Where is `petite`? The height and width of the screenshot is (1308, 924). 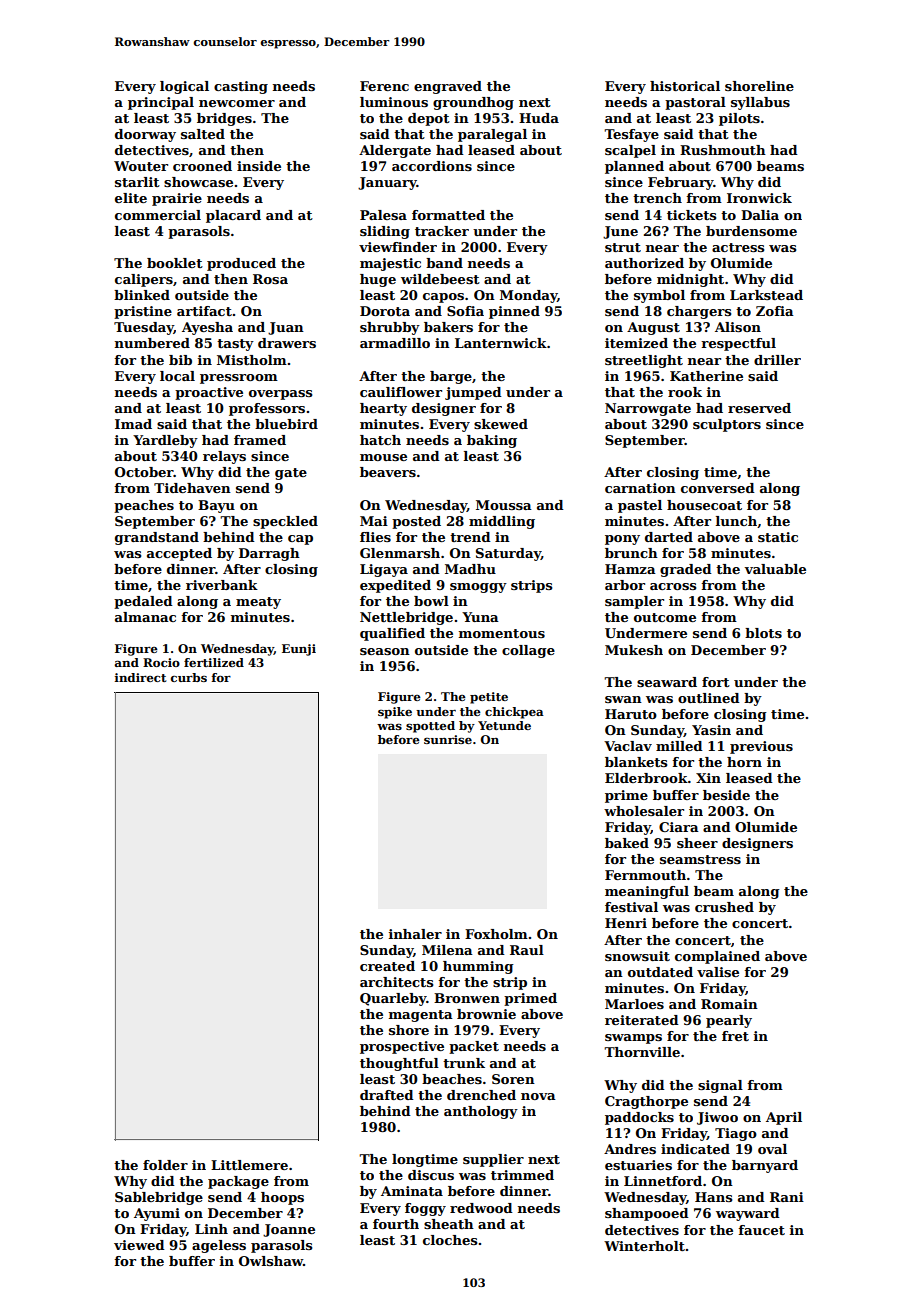 petite is located at coordinates (489, 698).
